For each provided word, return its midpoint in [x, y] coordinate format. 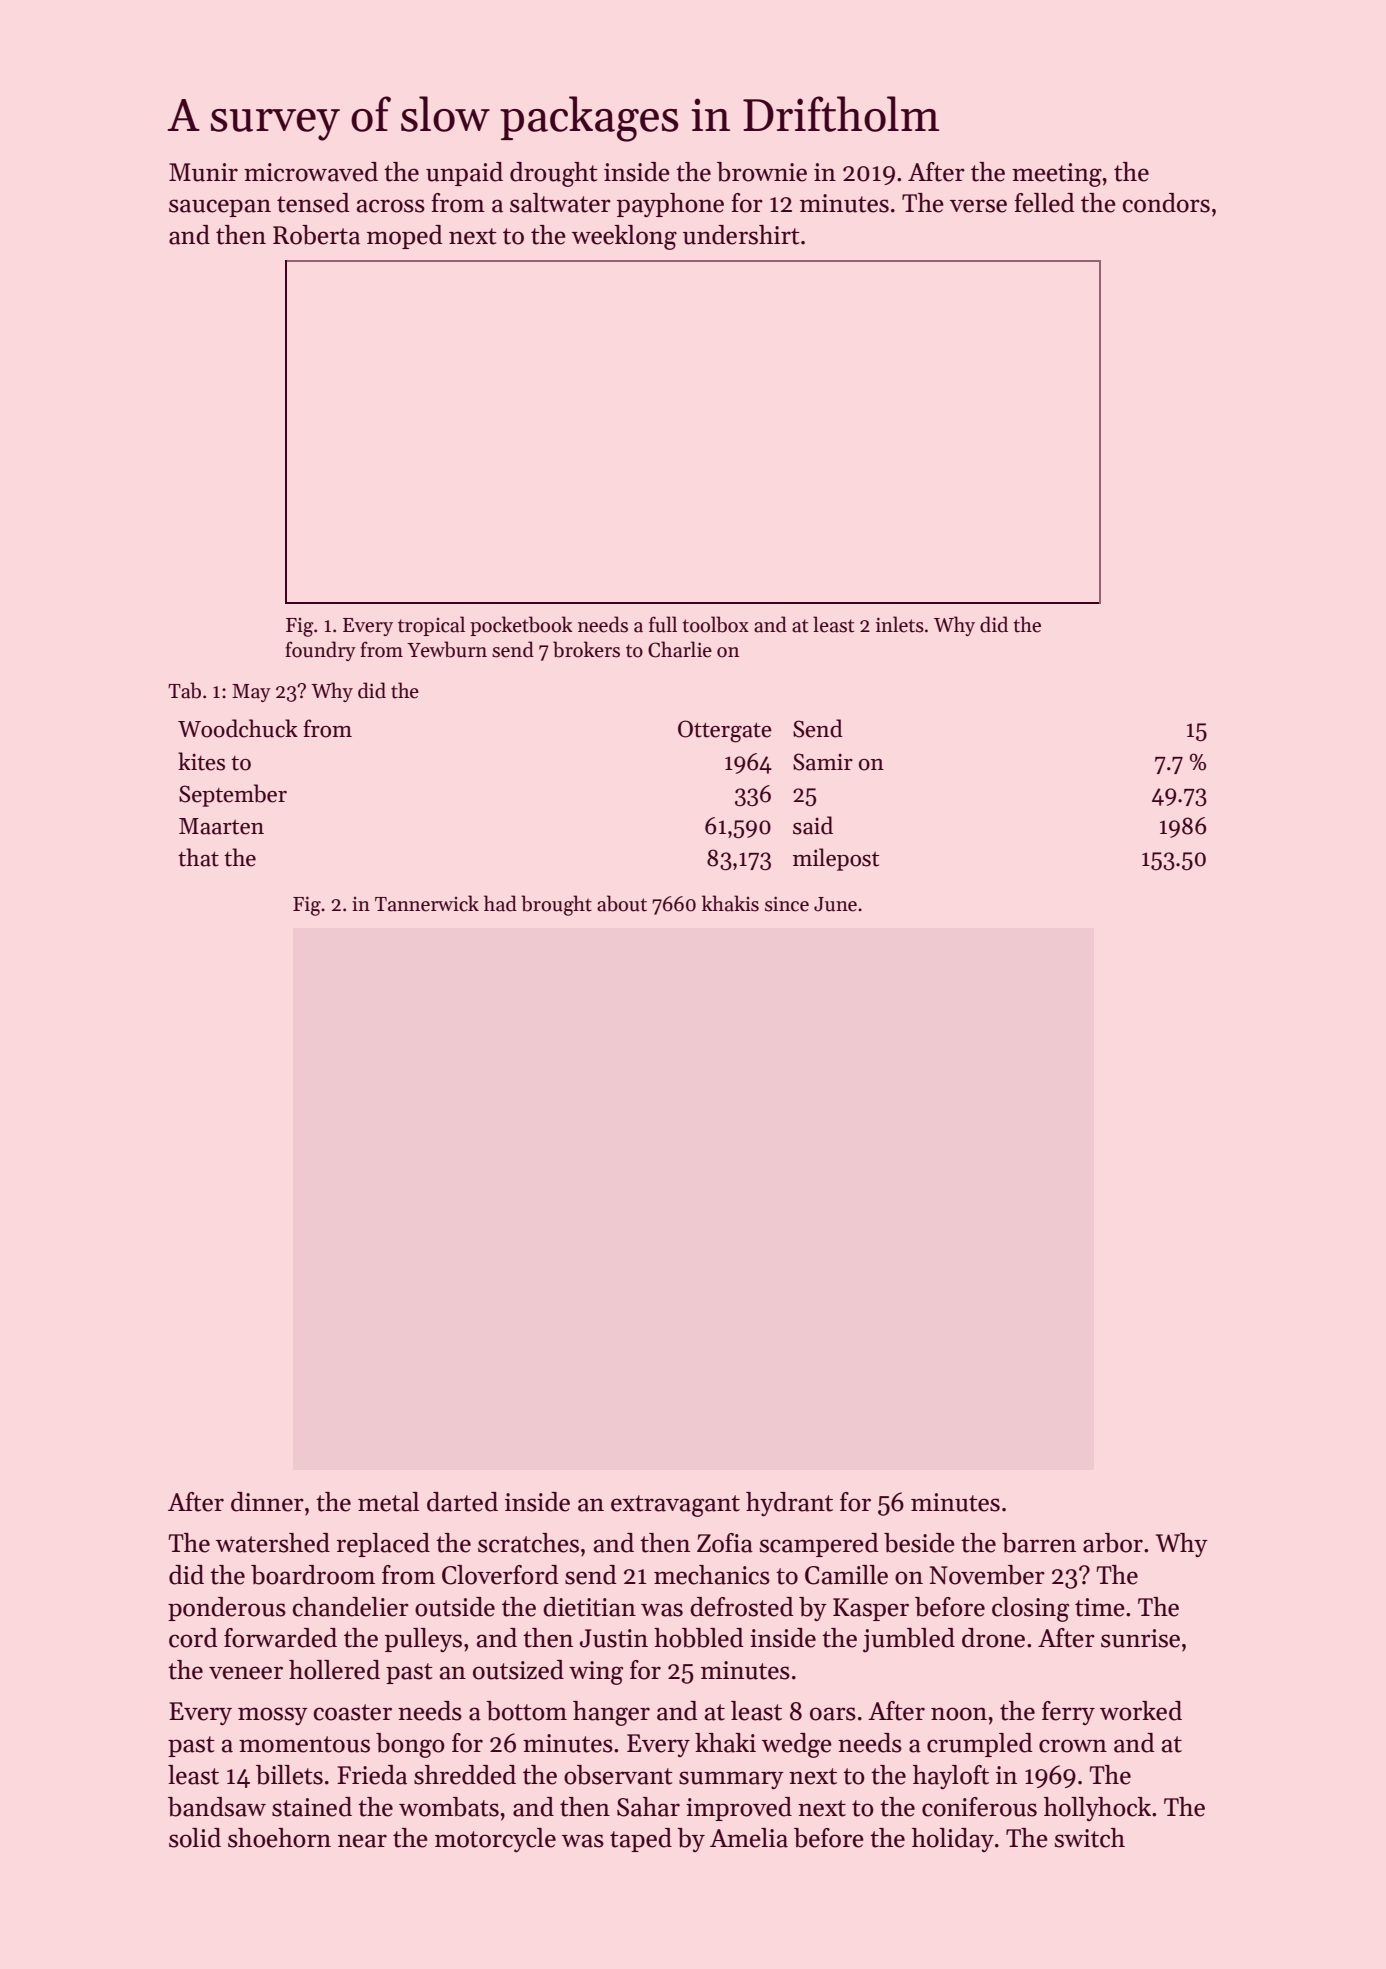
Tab [184, 690]
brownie [762, 172]
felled [1044, 203]
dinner [267, 1502]
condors [1166, 203]
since [787, 904]
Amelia [749, 1838]
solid [195, 1838]
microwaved [311, 172]
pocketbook [521, 626]
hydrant [789, 1504]
